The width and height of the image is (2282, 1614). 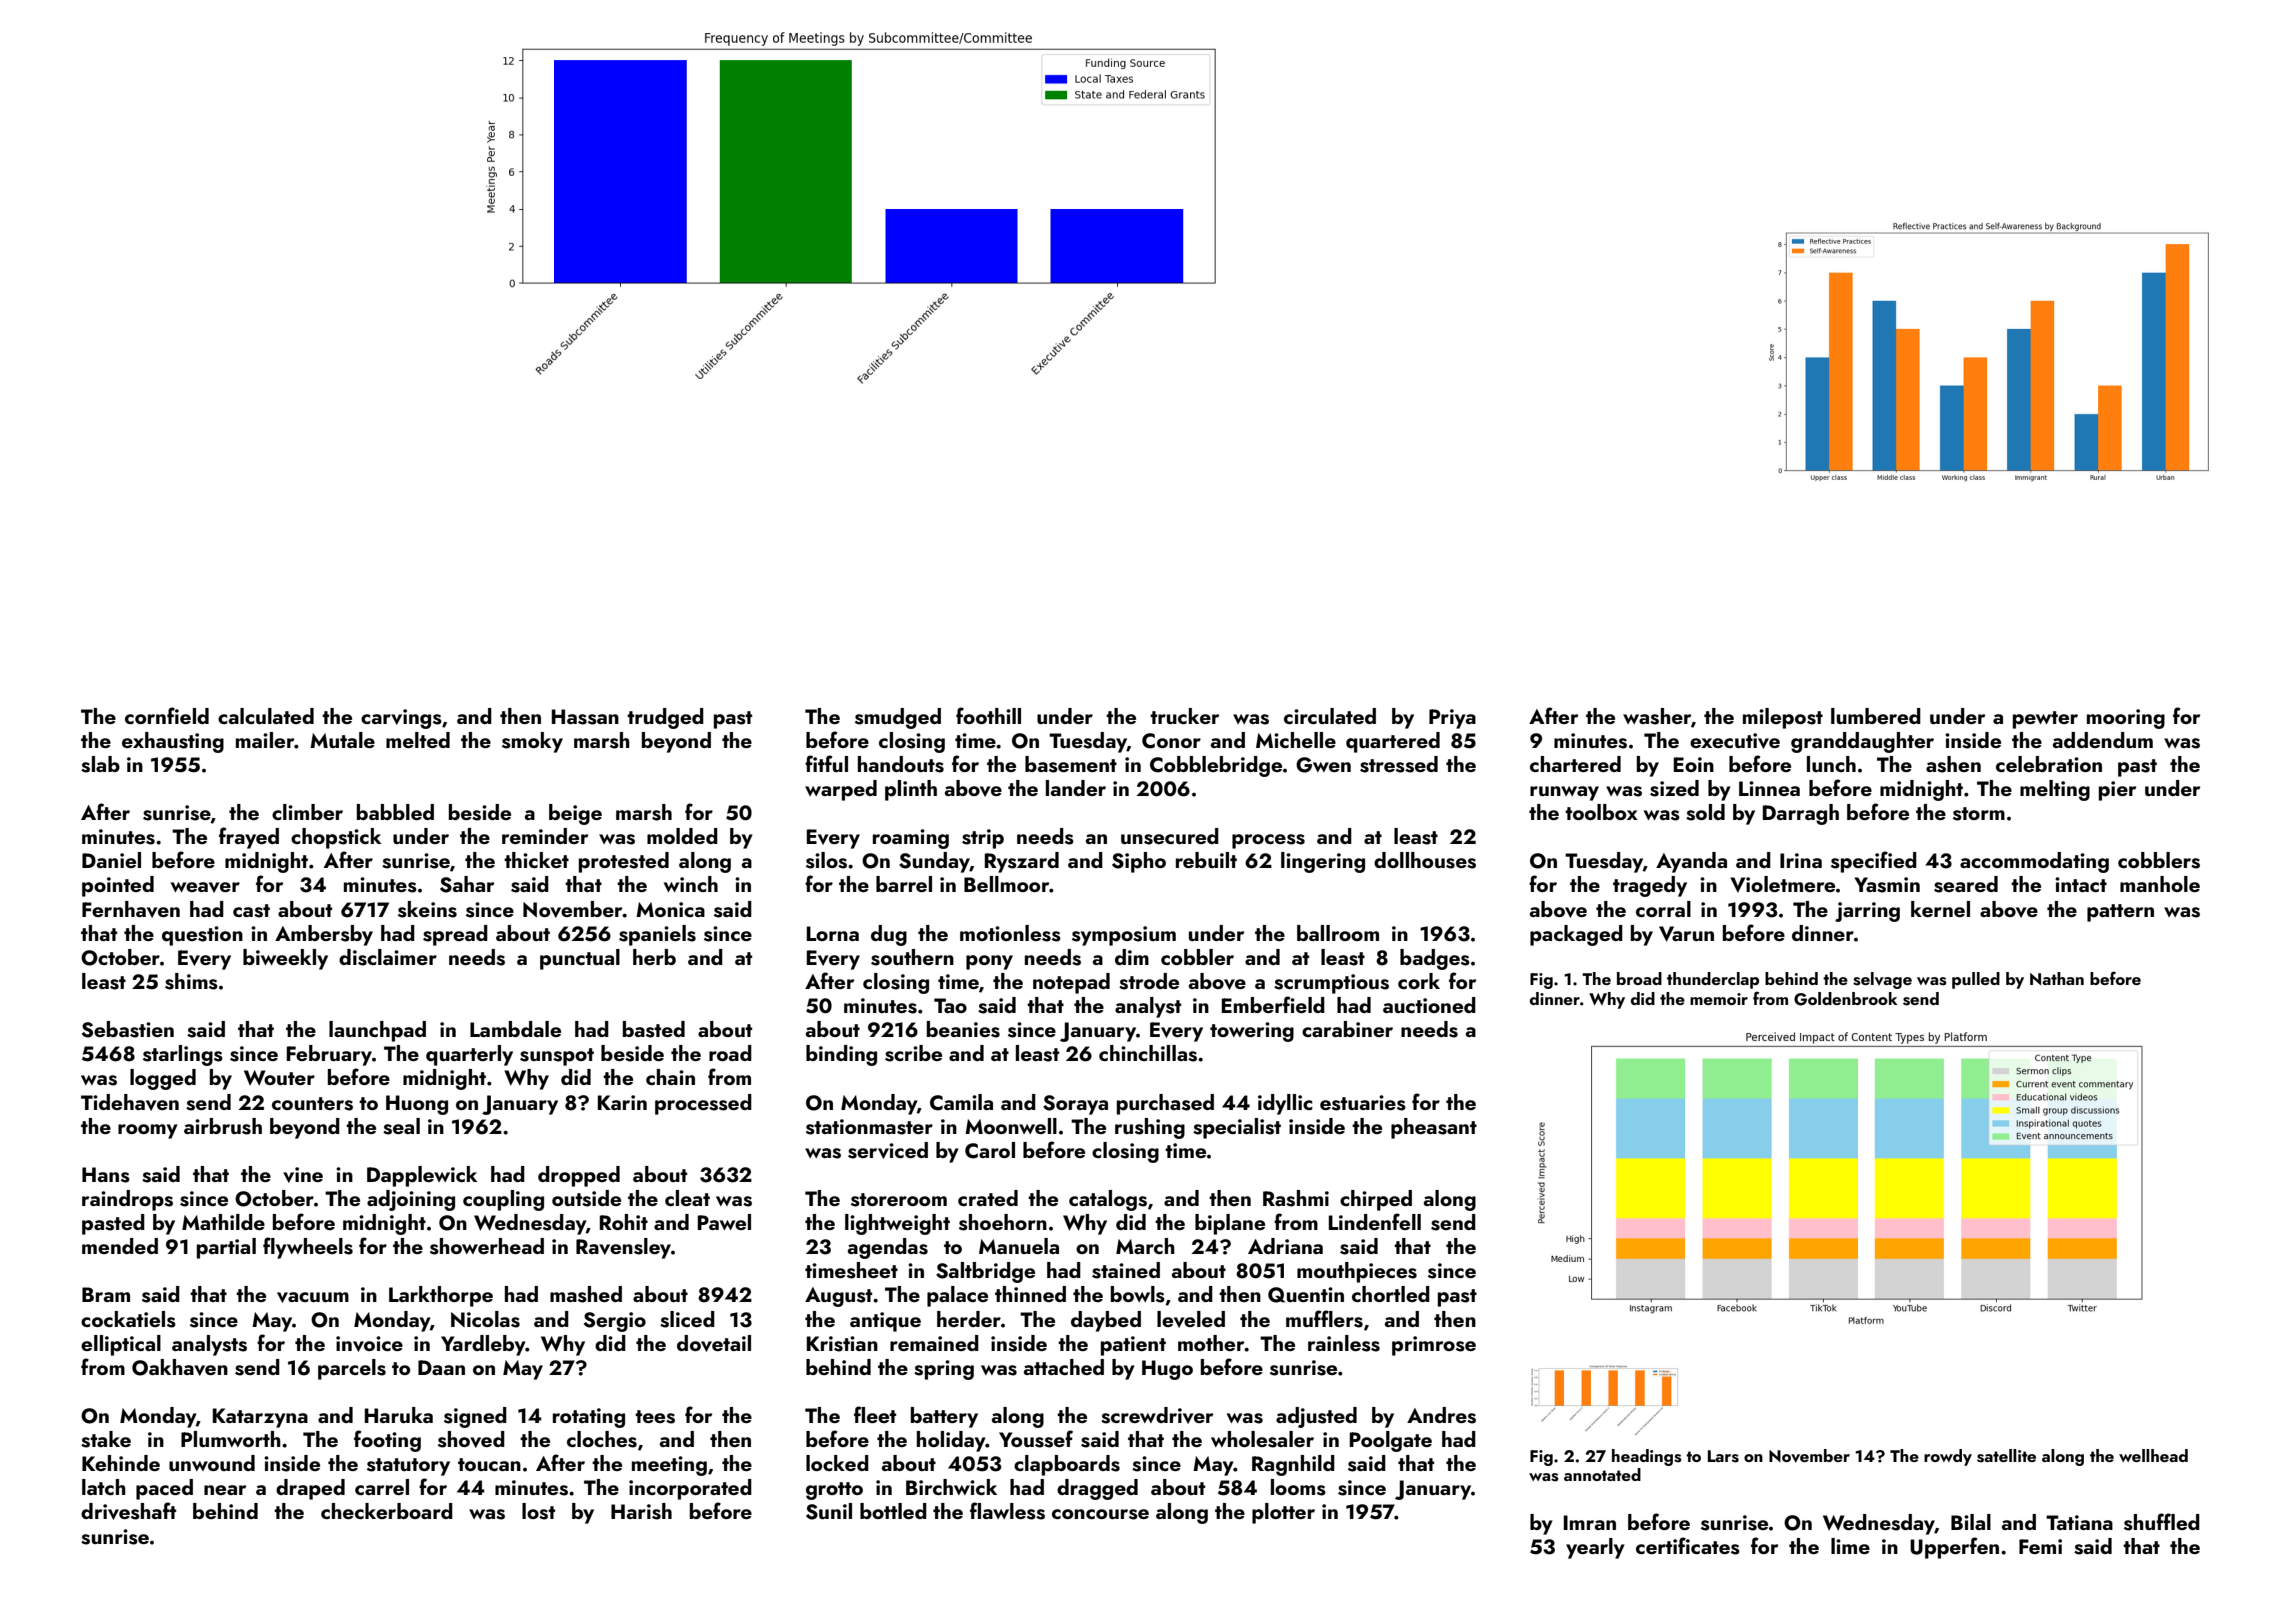 I want to click on ballroom, so click(x=1338, y=933).
